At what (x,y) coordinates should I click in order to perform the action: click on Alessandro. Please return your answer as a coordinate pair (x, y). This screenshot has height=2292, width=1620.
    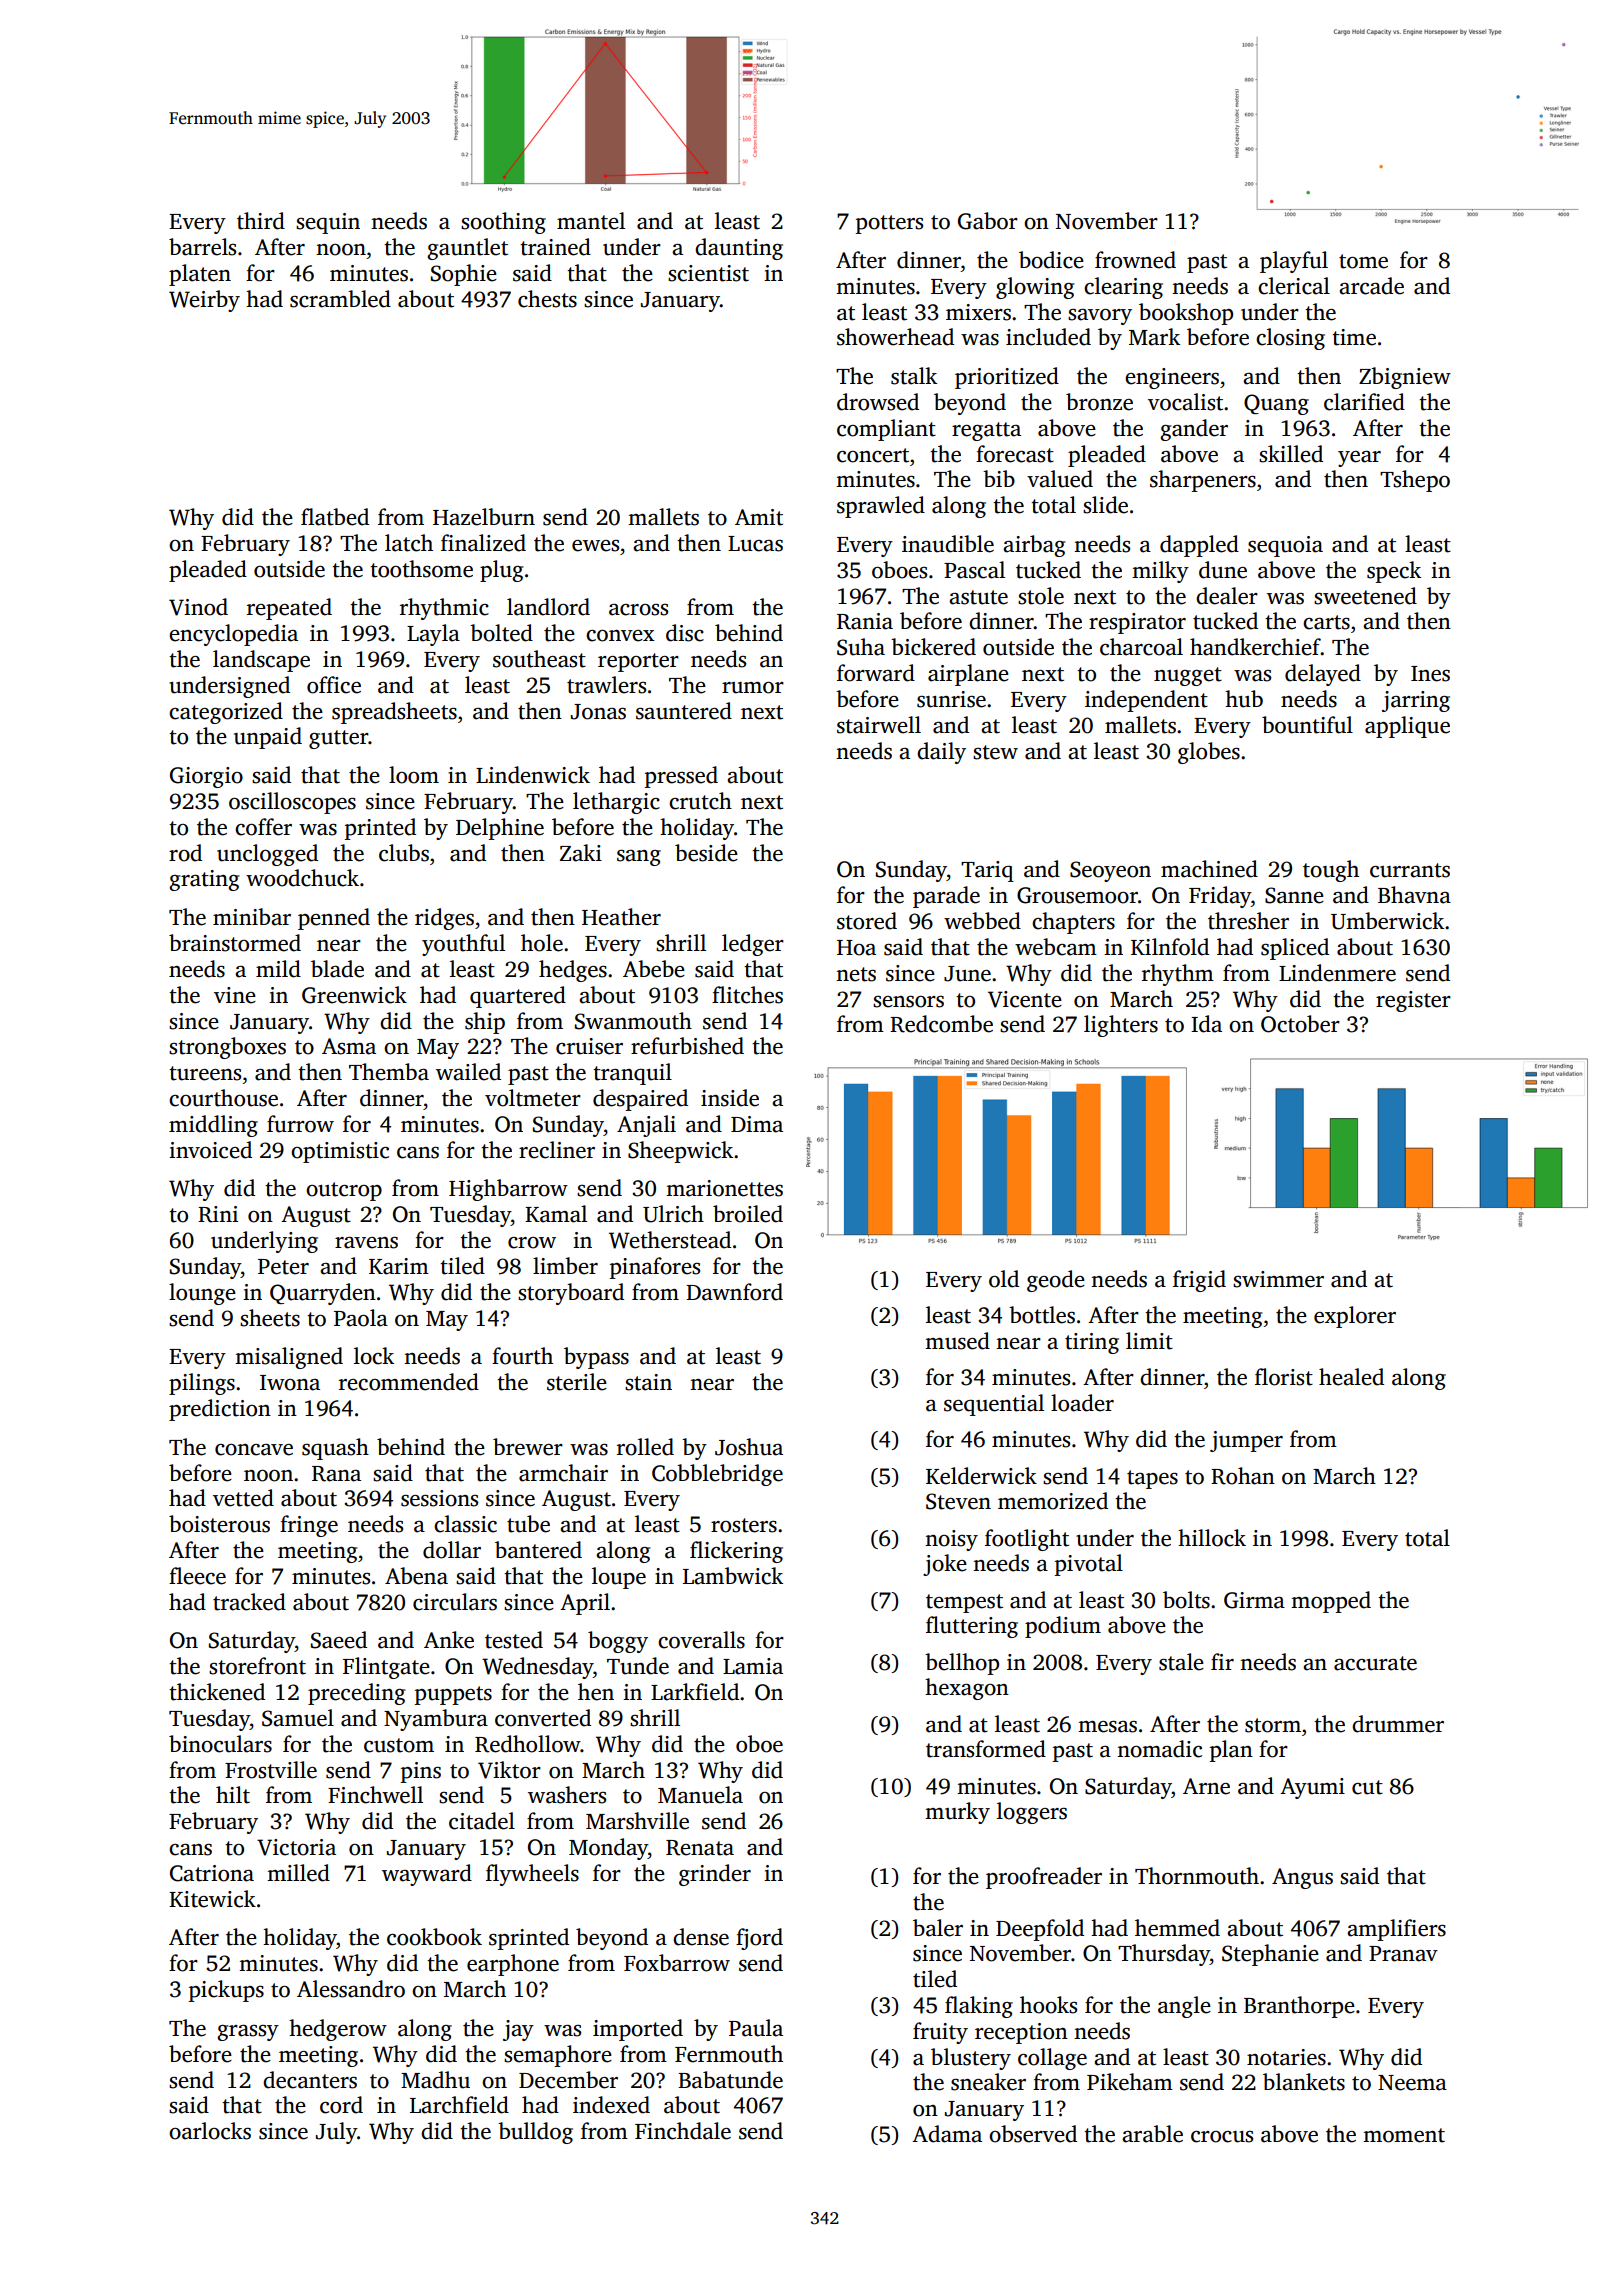
    Looking at the image, I should click on (351, 1989).
